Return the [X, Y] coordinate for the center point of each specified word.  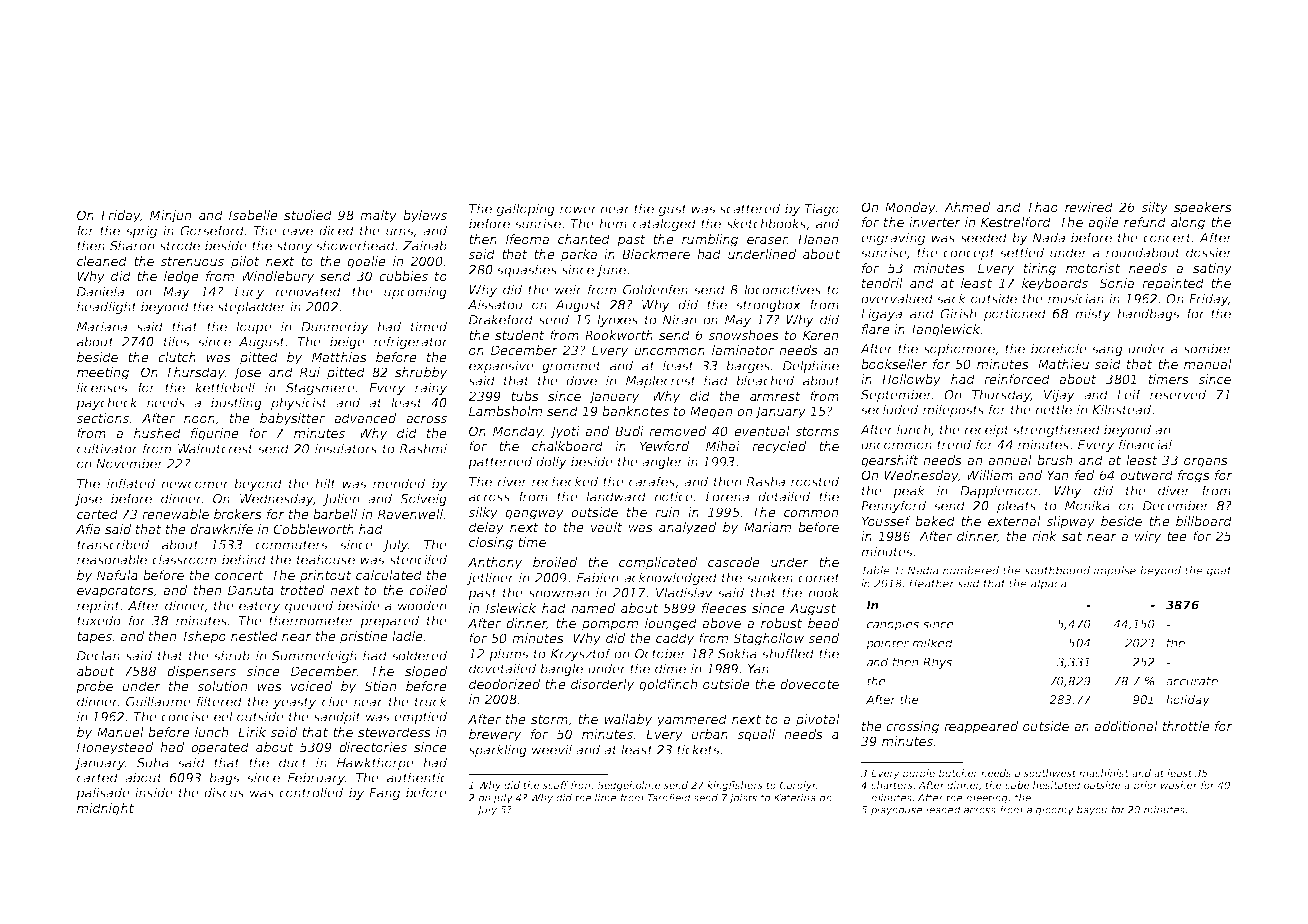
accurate [1192, 681]
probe [94, 687]
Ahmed [967, 207]
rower [578, 210]
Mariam [767, 527]
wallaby [628, 720]
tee [1177, 536]
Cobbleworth [313, 529]
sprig [141, 231]
